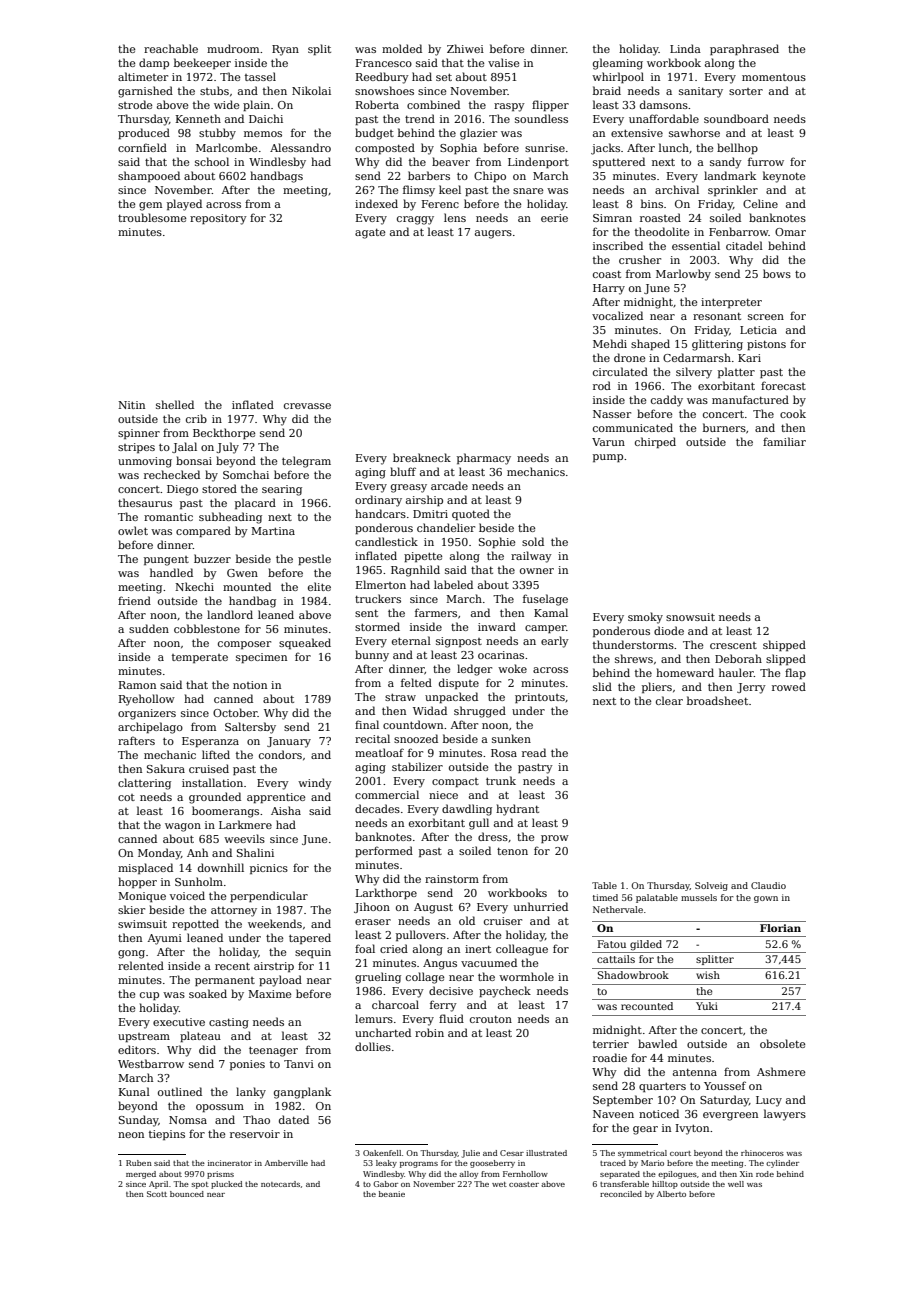 Image resolution: width=924 pixels, height=1308 pixels. Describe the element at coordinates (436, 612) in the screenshot. I see `farmers` at that location.
